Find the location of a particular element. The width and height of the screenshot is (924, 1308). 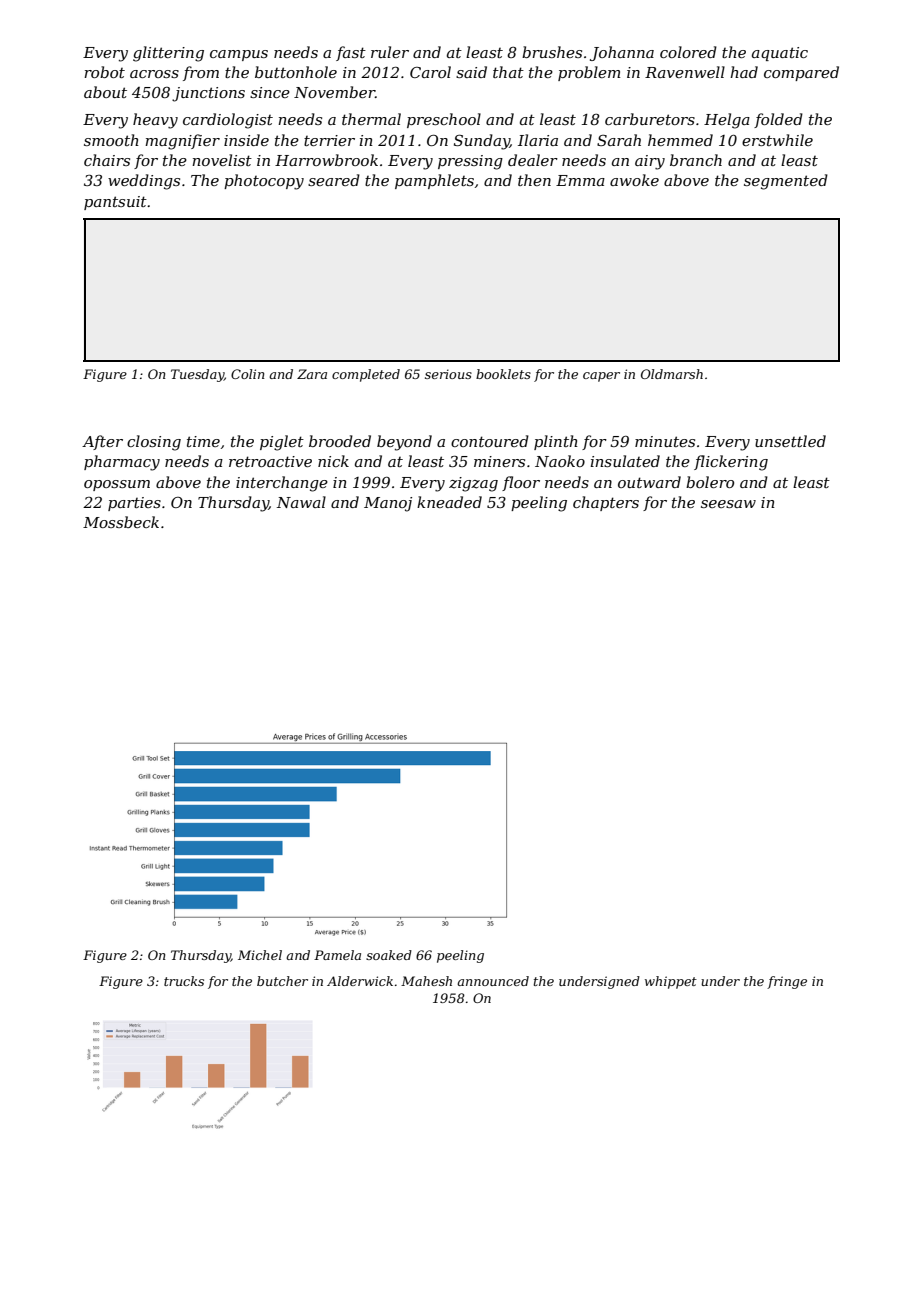

trucks is located at coordinates (184, 981).
